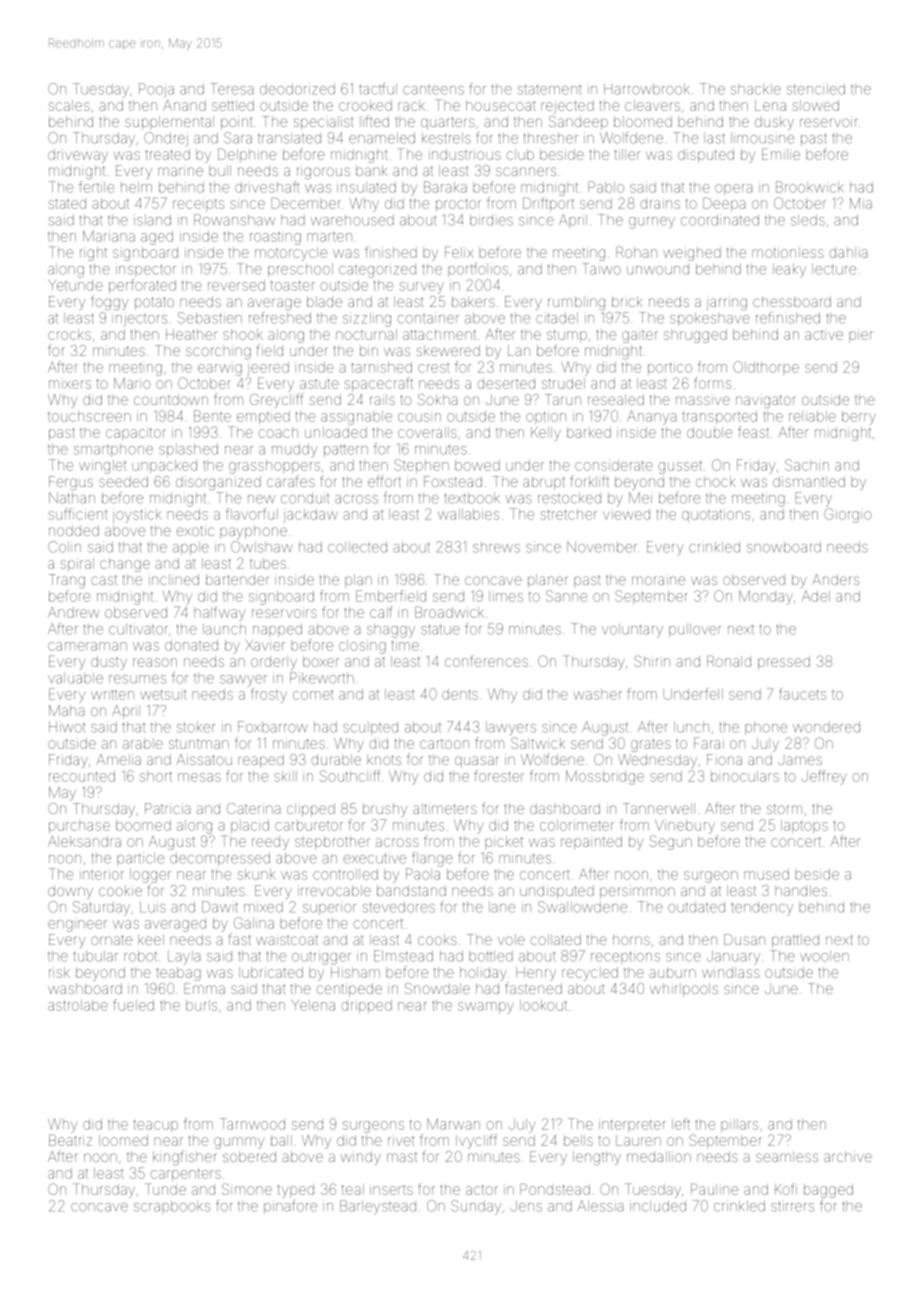 This screenshot has width=924, height=1308. Describe the element at coordinates (321, 661) in the screenshot. I see `boxer` at that location.
